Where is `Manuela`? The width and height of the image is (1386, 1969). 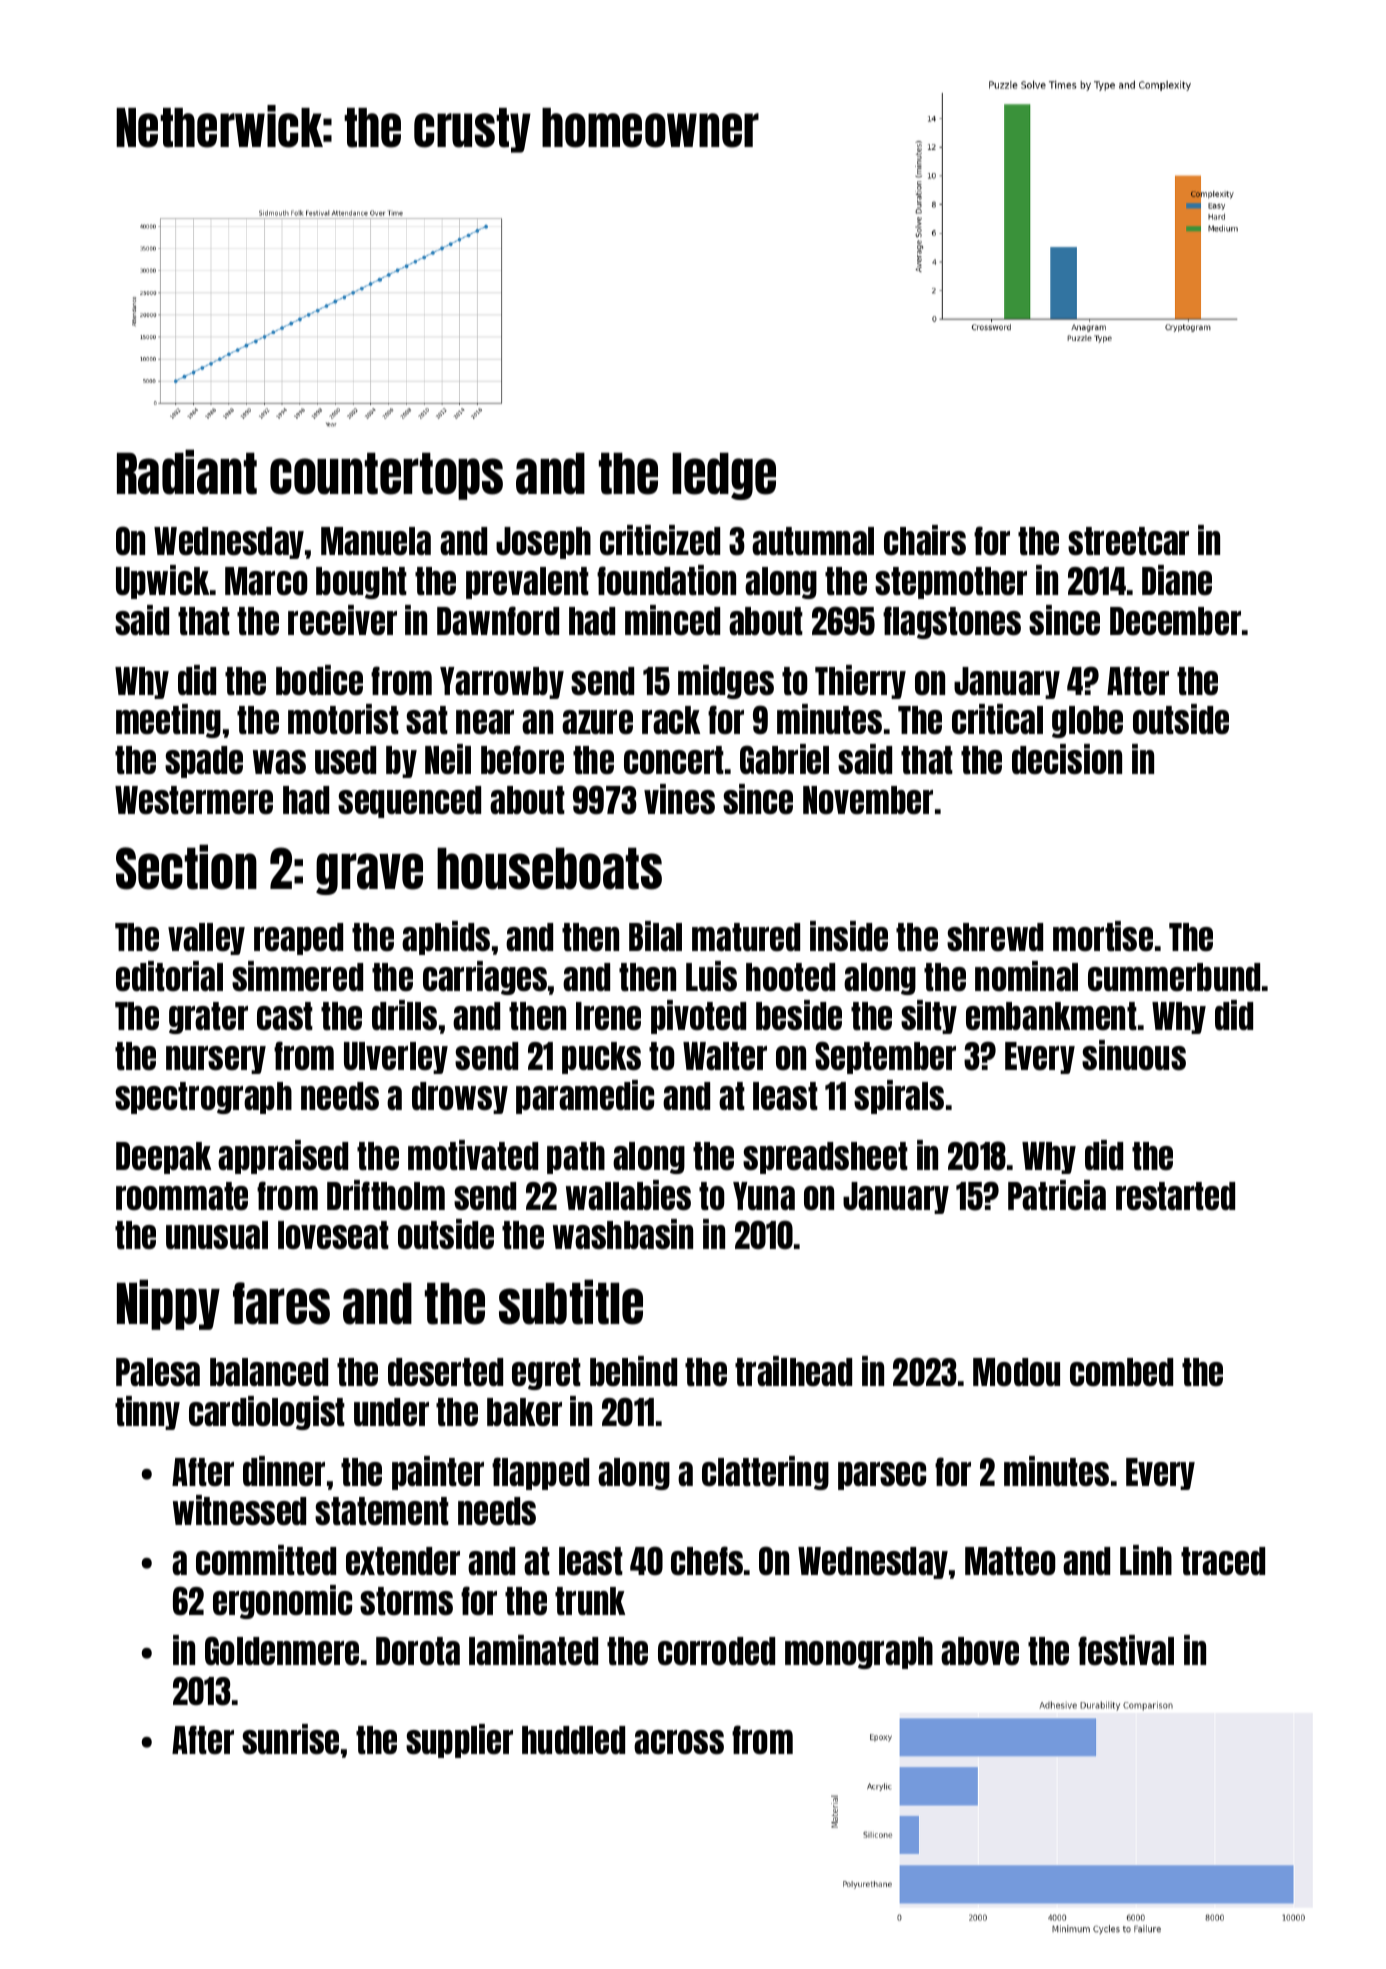 Manuela is located at coordinates (376, 541).
